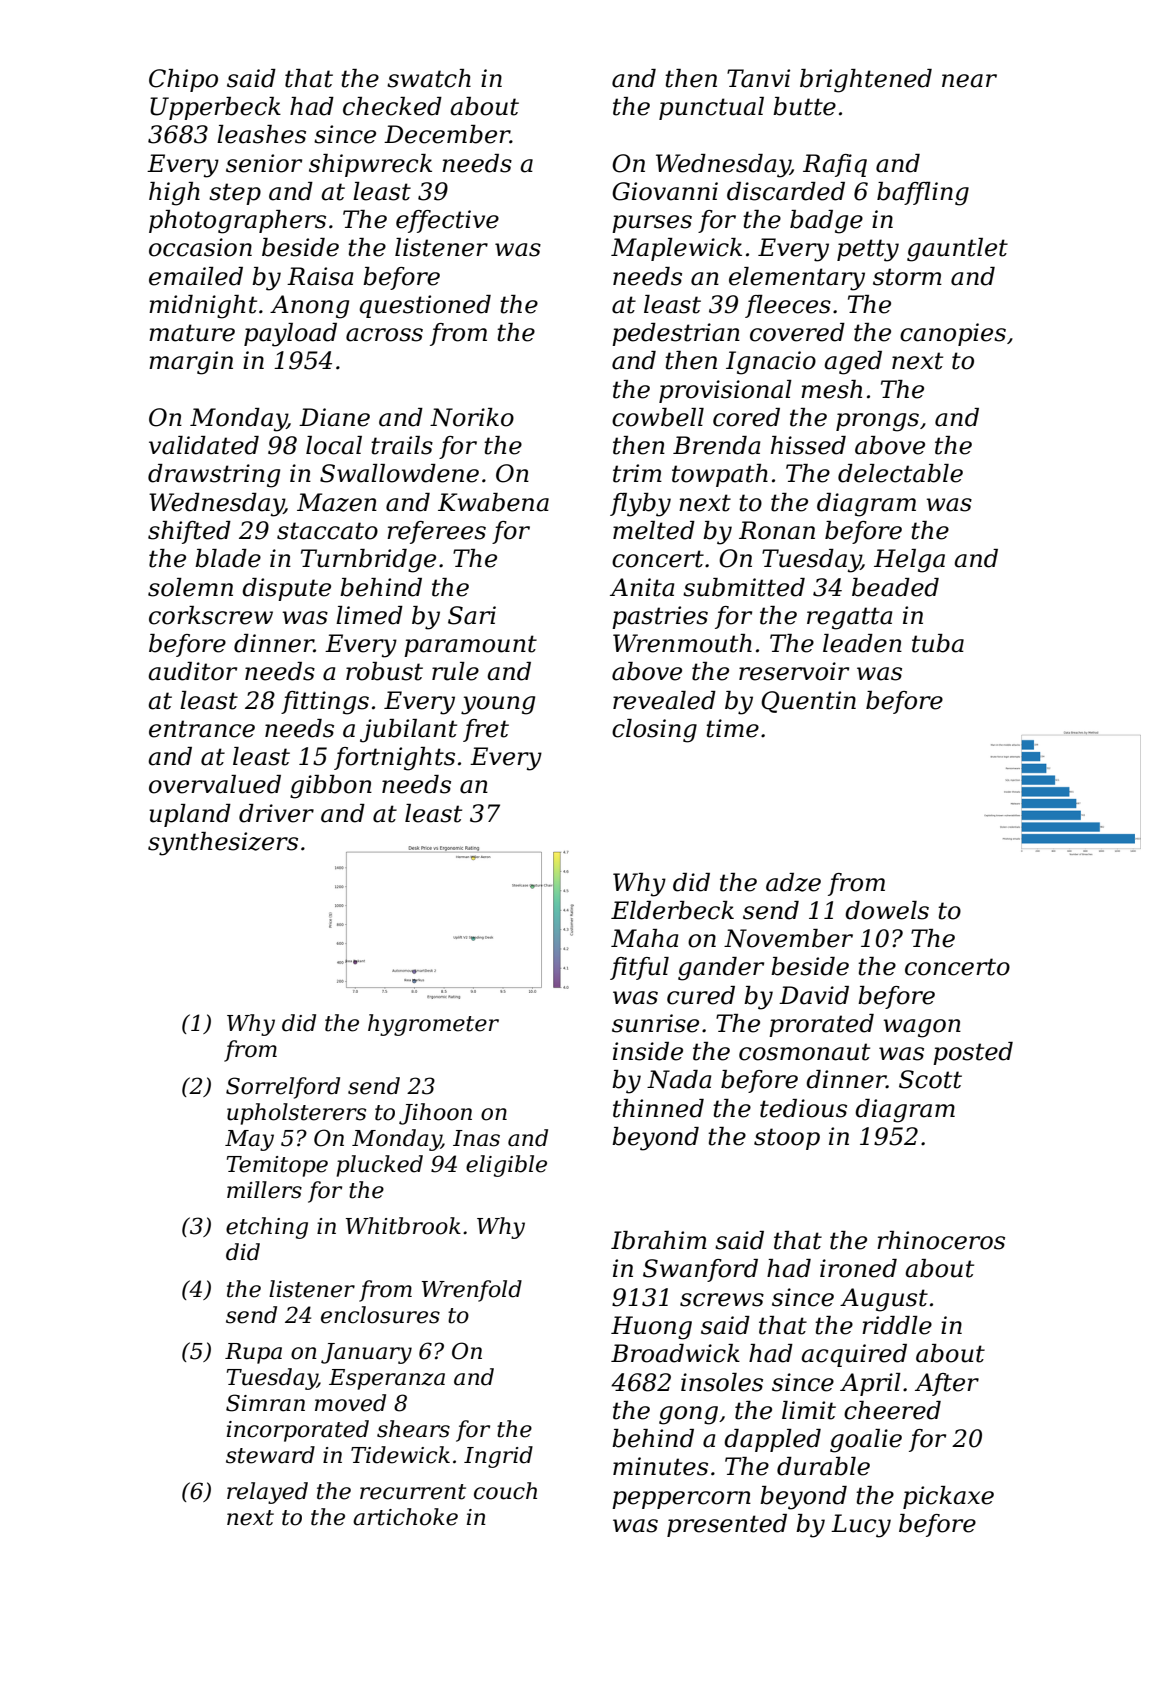  What do you see at coordinates (392, 106) in the screenshot?
I see `checked` at bounding box center [392, 106].
